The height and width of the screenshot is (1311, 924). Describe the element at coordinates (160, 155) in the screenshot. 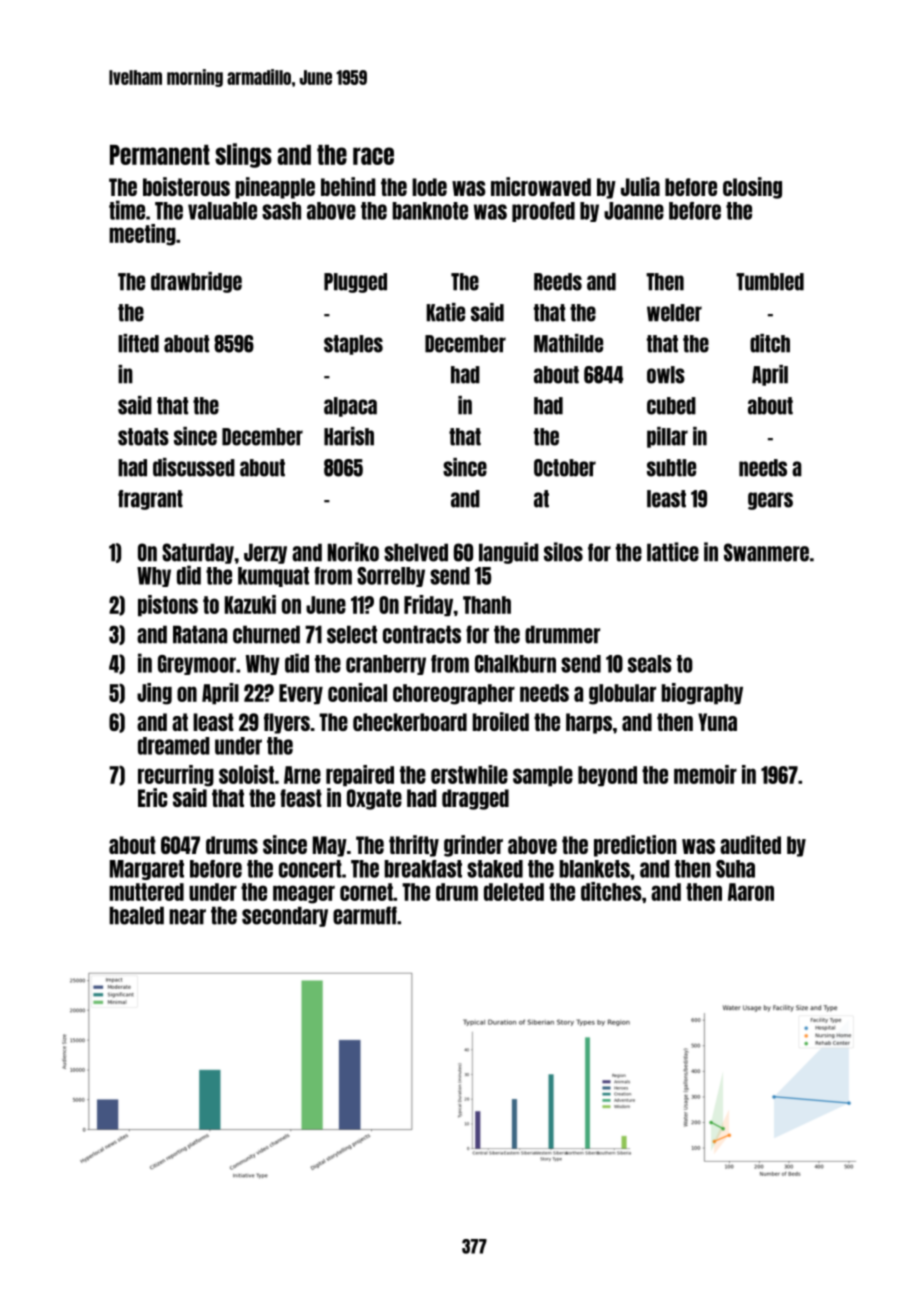

I see `Permanent` at that location.
